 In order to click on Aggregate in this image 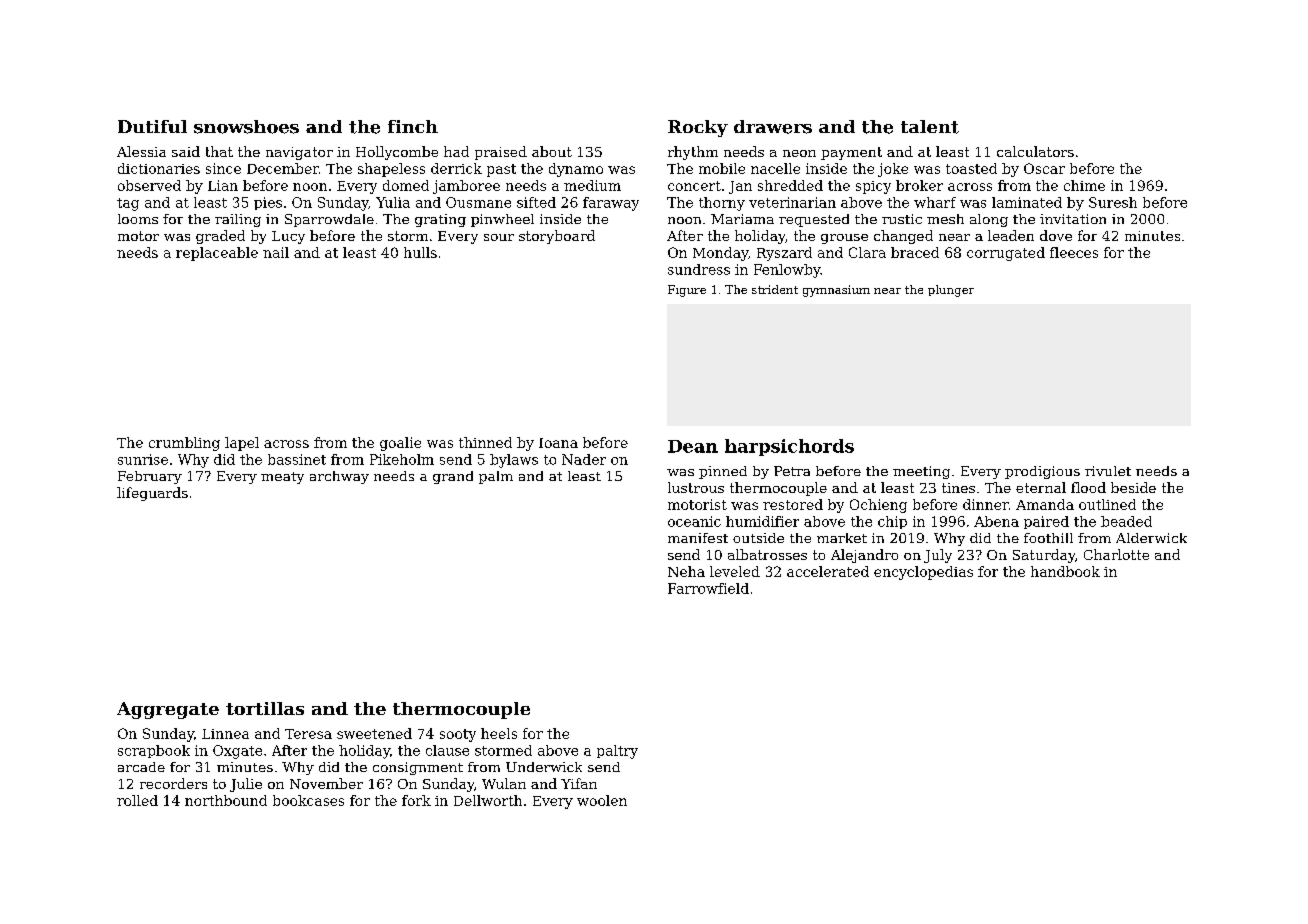, I will do `click(168, 710)`.
